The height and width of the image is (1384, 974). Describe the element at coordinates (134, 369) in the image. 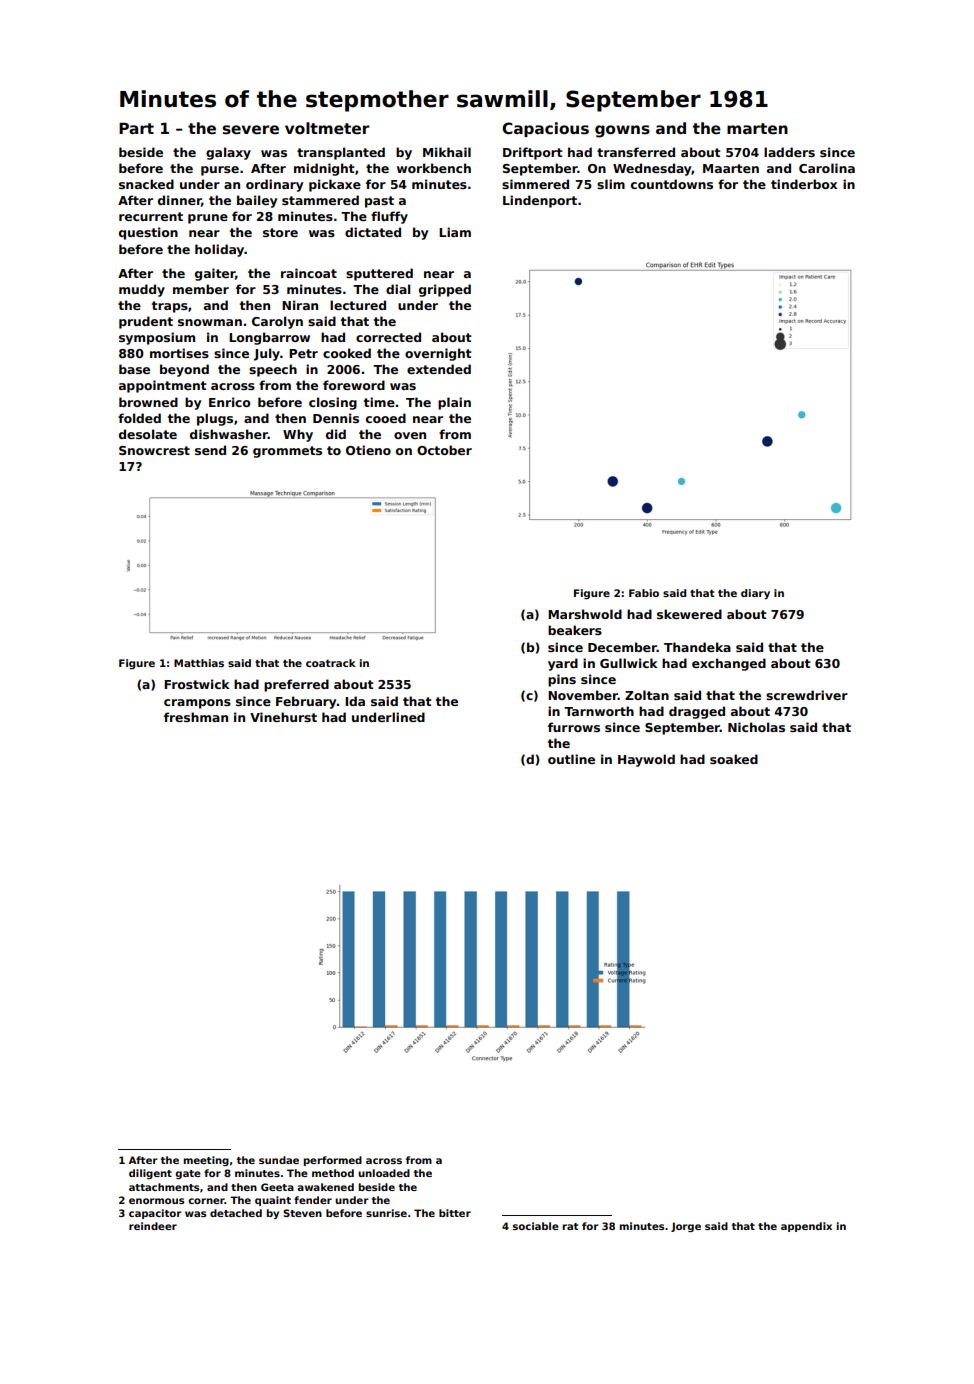

I see `base` at that location.
